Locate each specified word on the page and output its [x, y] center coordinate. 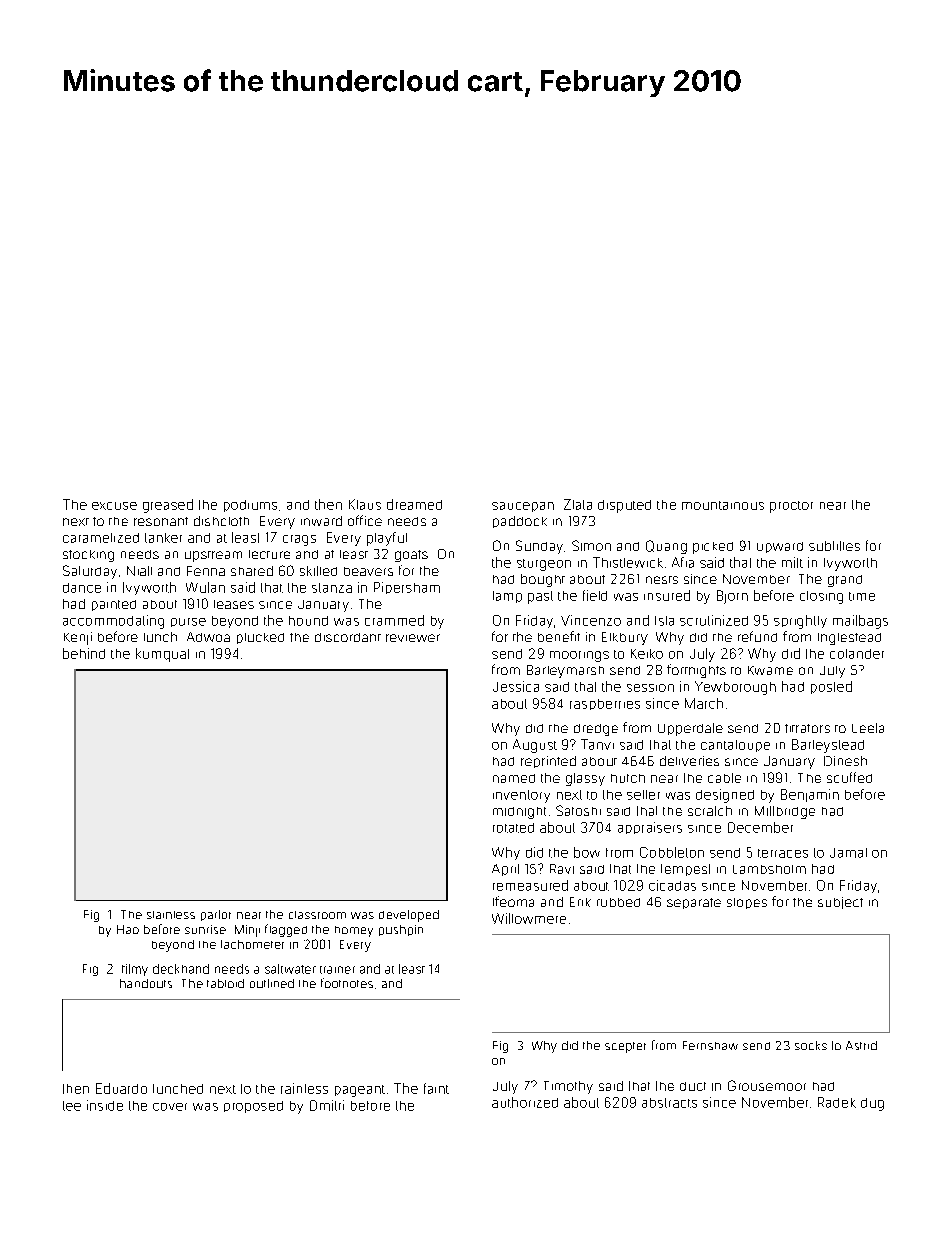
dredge [596, 730]
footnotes [347, 983]
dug [872, 1104]
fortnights [696, 671]
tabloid [225, 983]
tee [72, 1106]
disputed [624, 506]
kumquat [162, 655]
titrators [807, 728]
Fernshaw [710, 1045]
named [514, 778]
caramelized [101, 538]
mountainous [723, 505]
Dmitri [327, 1105]
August [535, 746]
